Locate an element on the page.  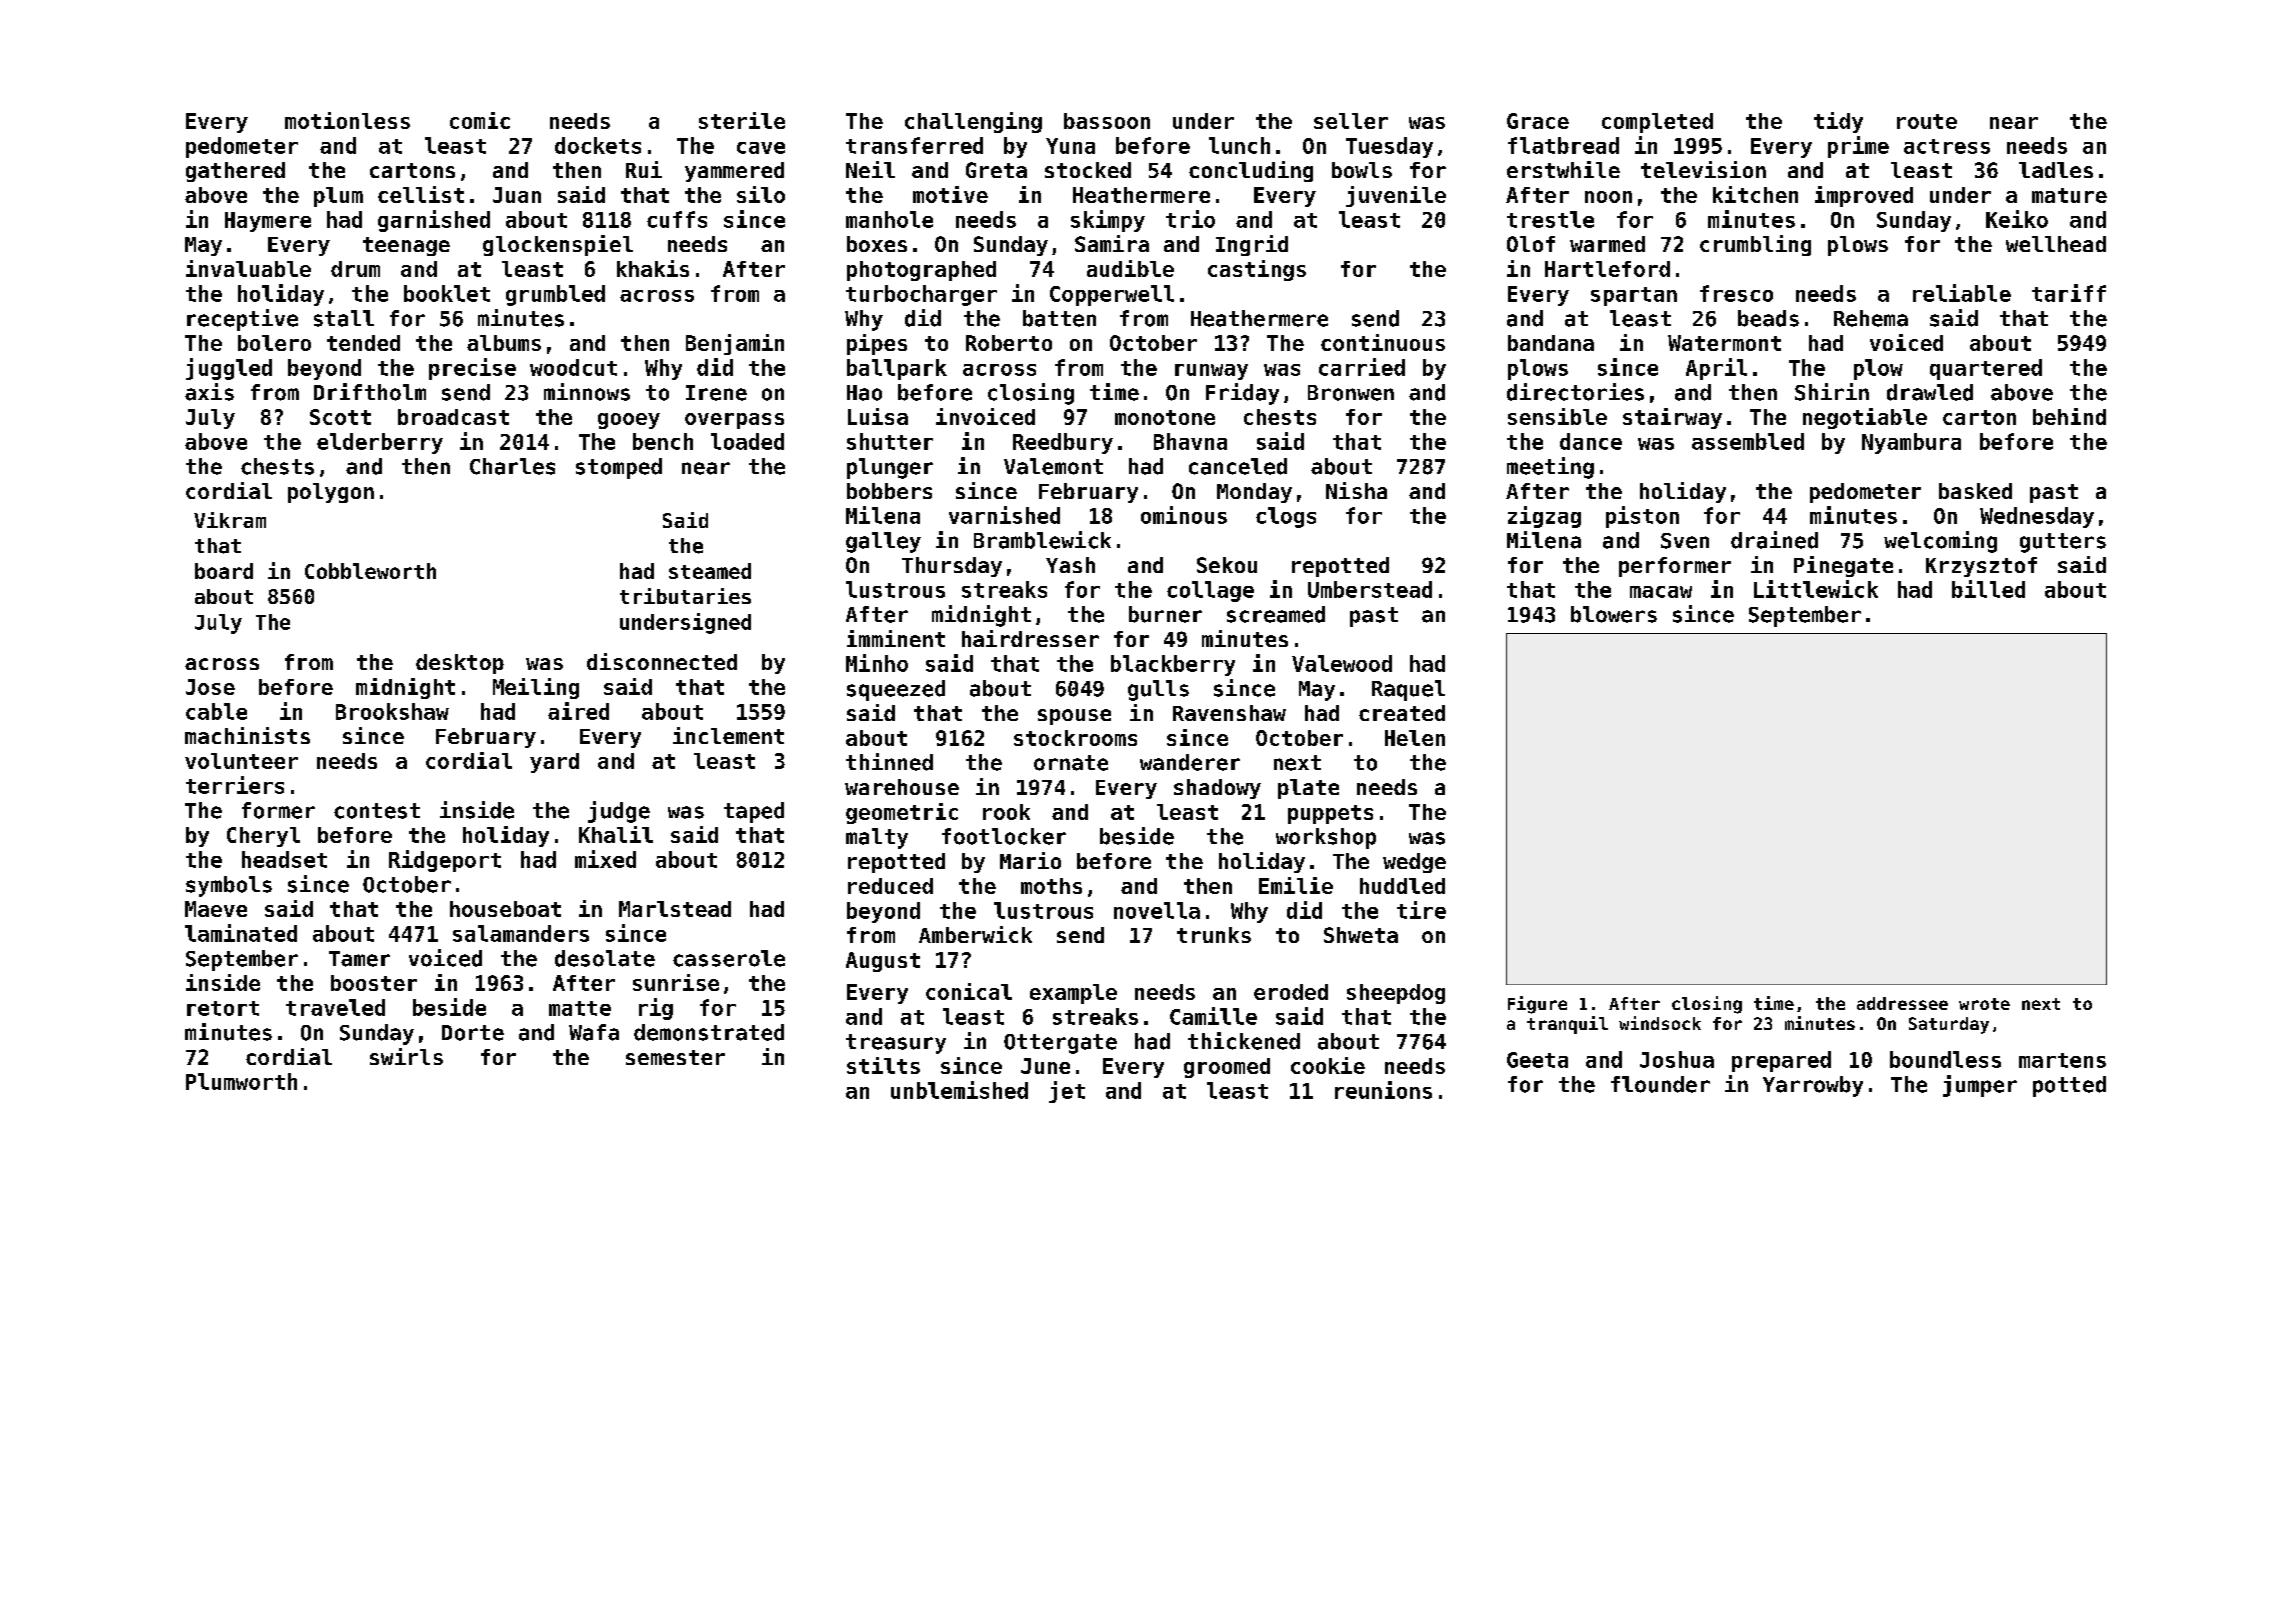
jet is located at coordinates (1067, 1092).
